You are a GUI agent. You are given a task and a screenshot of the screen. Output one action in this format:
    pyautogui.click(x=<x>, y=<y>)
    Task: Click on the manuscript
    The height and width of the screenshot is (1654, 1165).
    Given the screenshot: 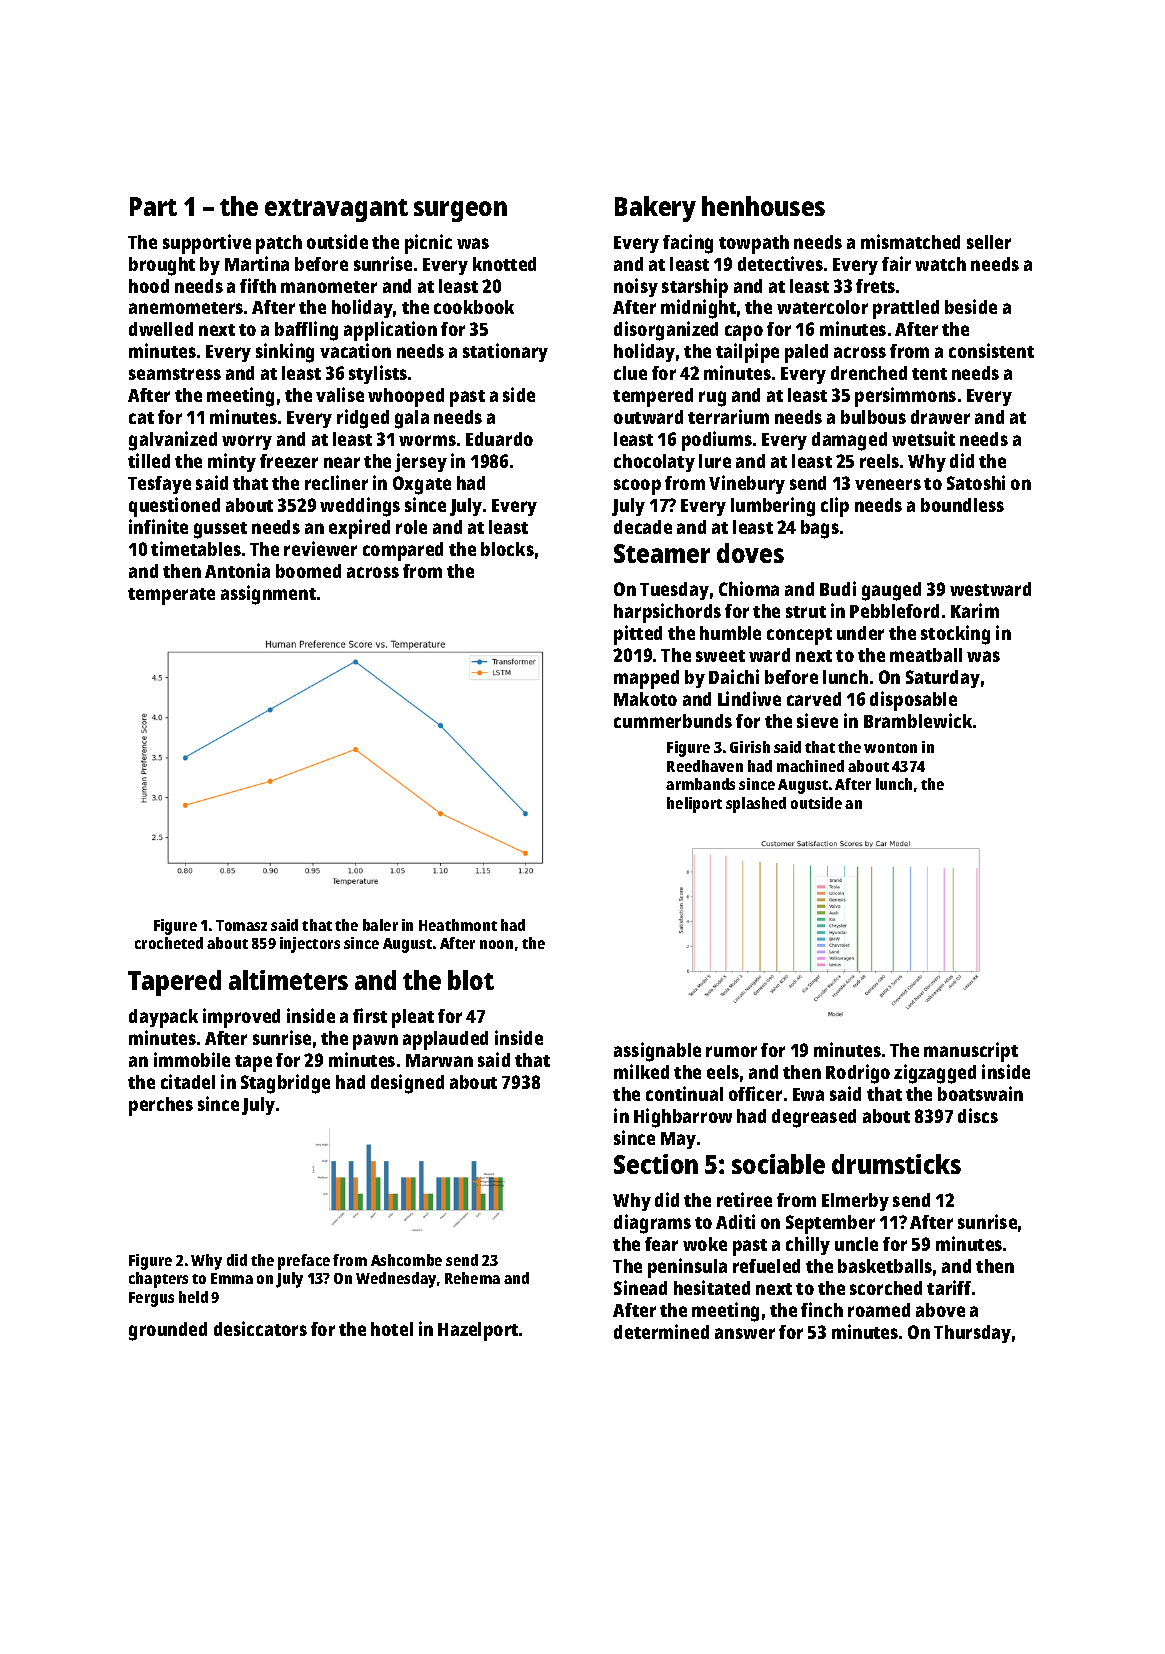 What is the action you would take?
    pyautogui.click(x=971, y=1052)
